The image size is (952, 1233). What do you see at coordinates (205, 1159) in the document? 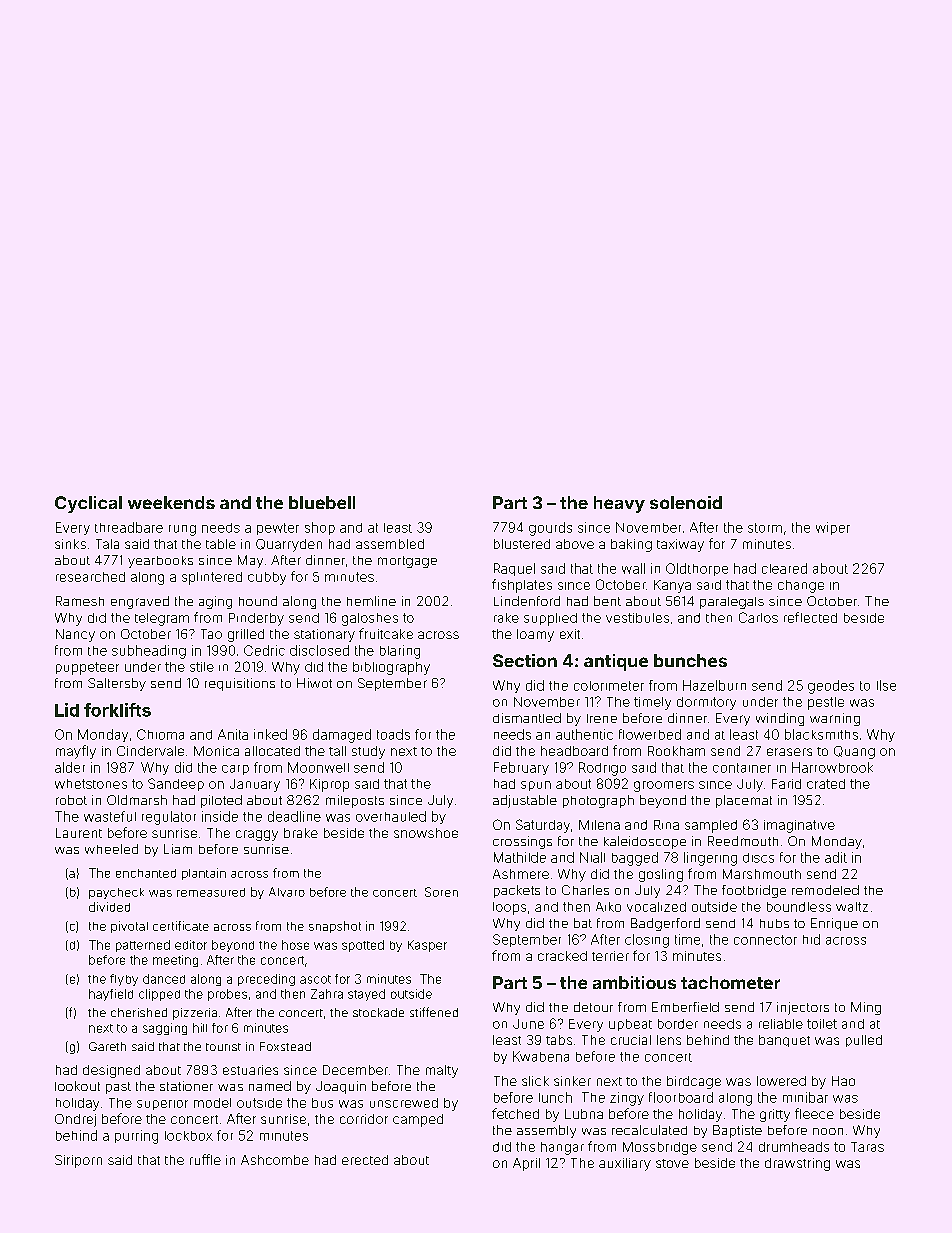
I see `ruffle` at bounding box center [205, 1159].
